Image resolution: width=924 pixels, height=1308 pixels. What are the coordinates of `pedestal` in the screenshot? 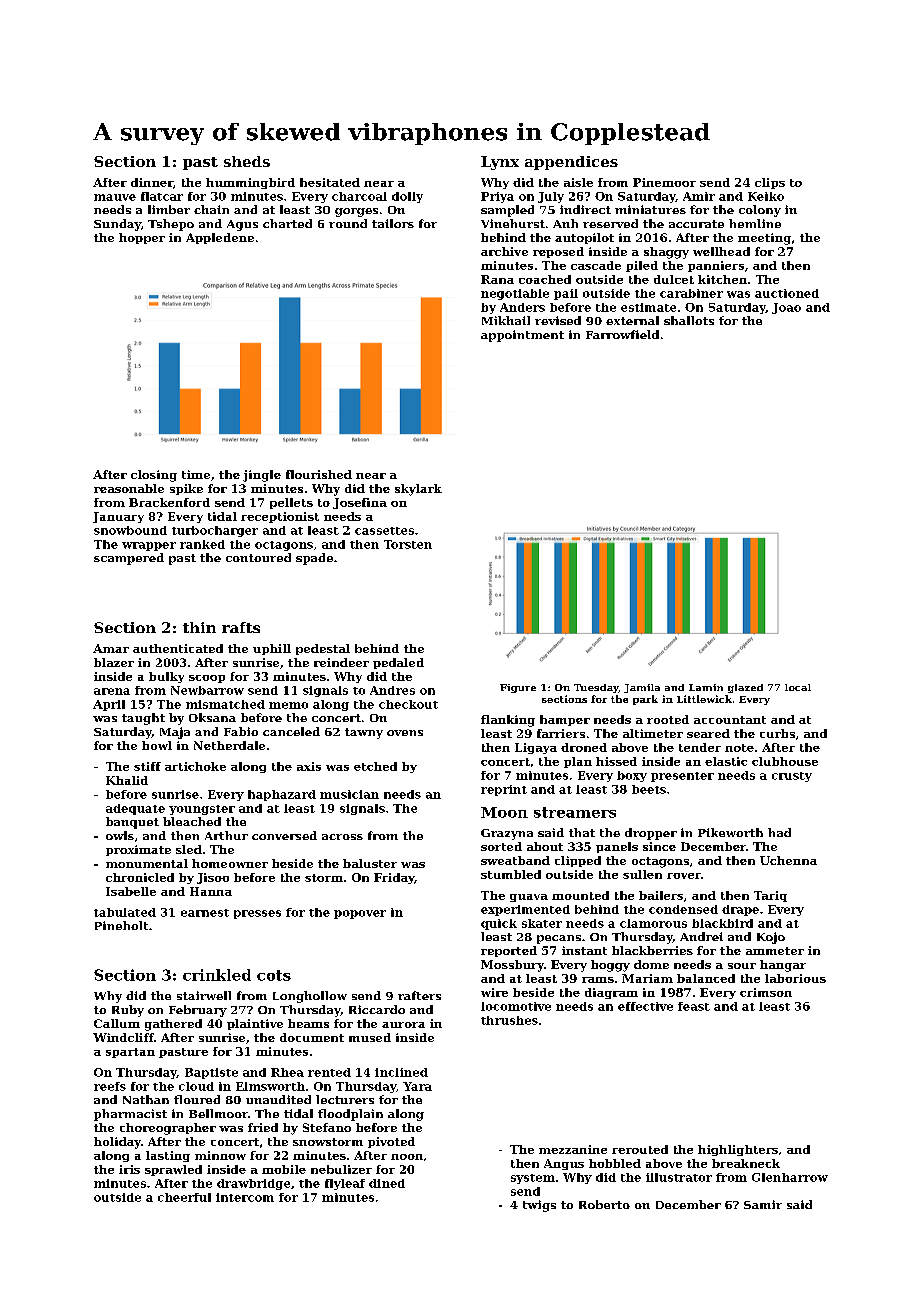 It's located at (323, 649).
